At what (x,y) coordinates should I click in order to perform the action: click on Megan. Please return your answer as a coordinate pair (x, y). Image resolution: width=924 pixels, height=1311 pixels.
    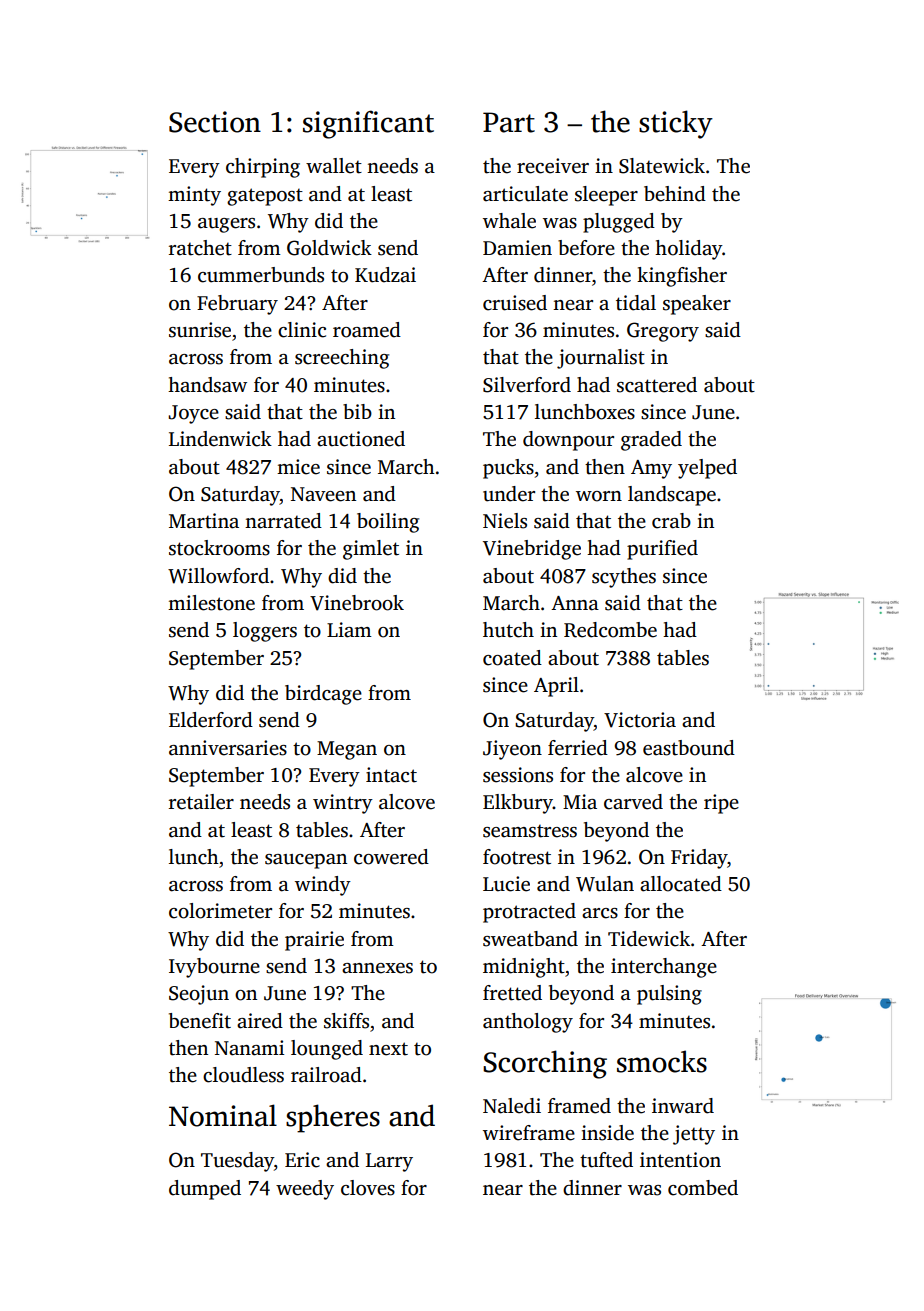
    Looking at the image, I should click on (347, 750).
